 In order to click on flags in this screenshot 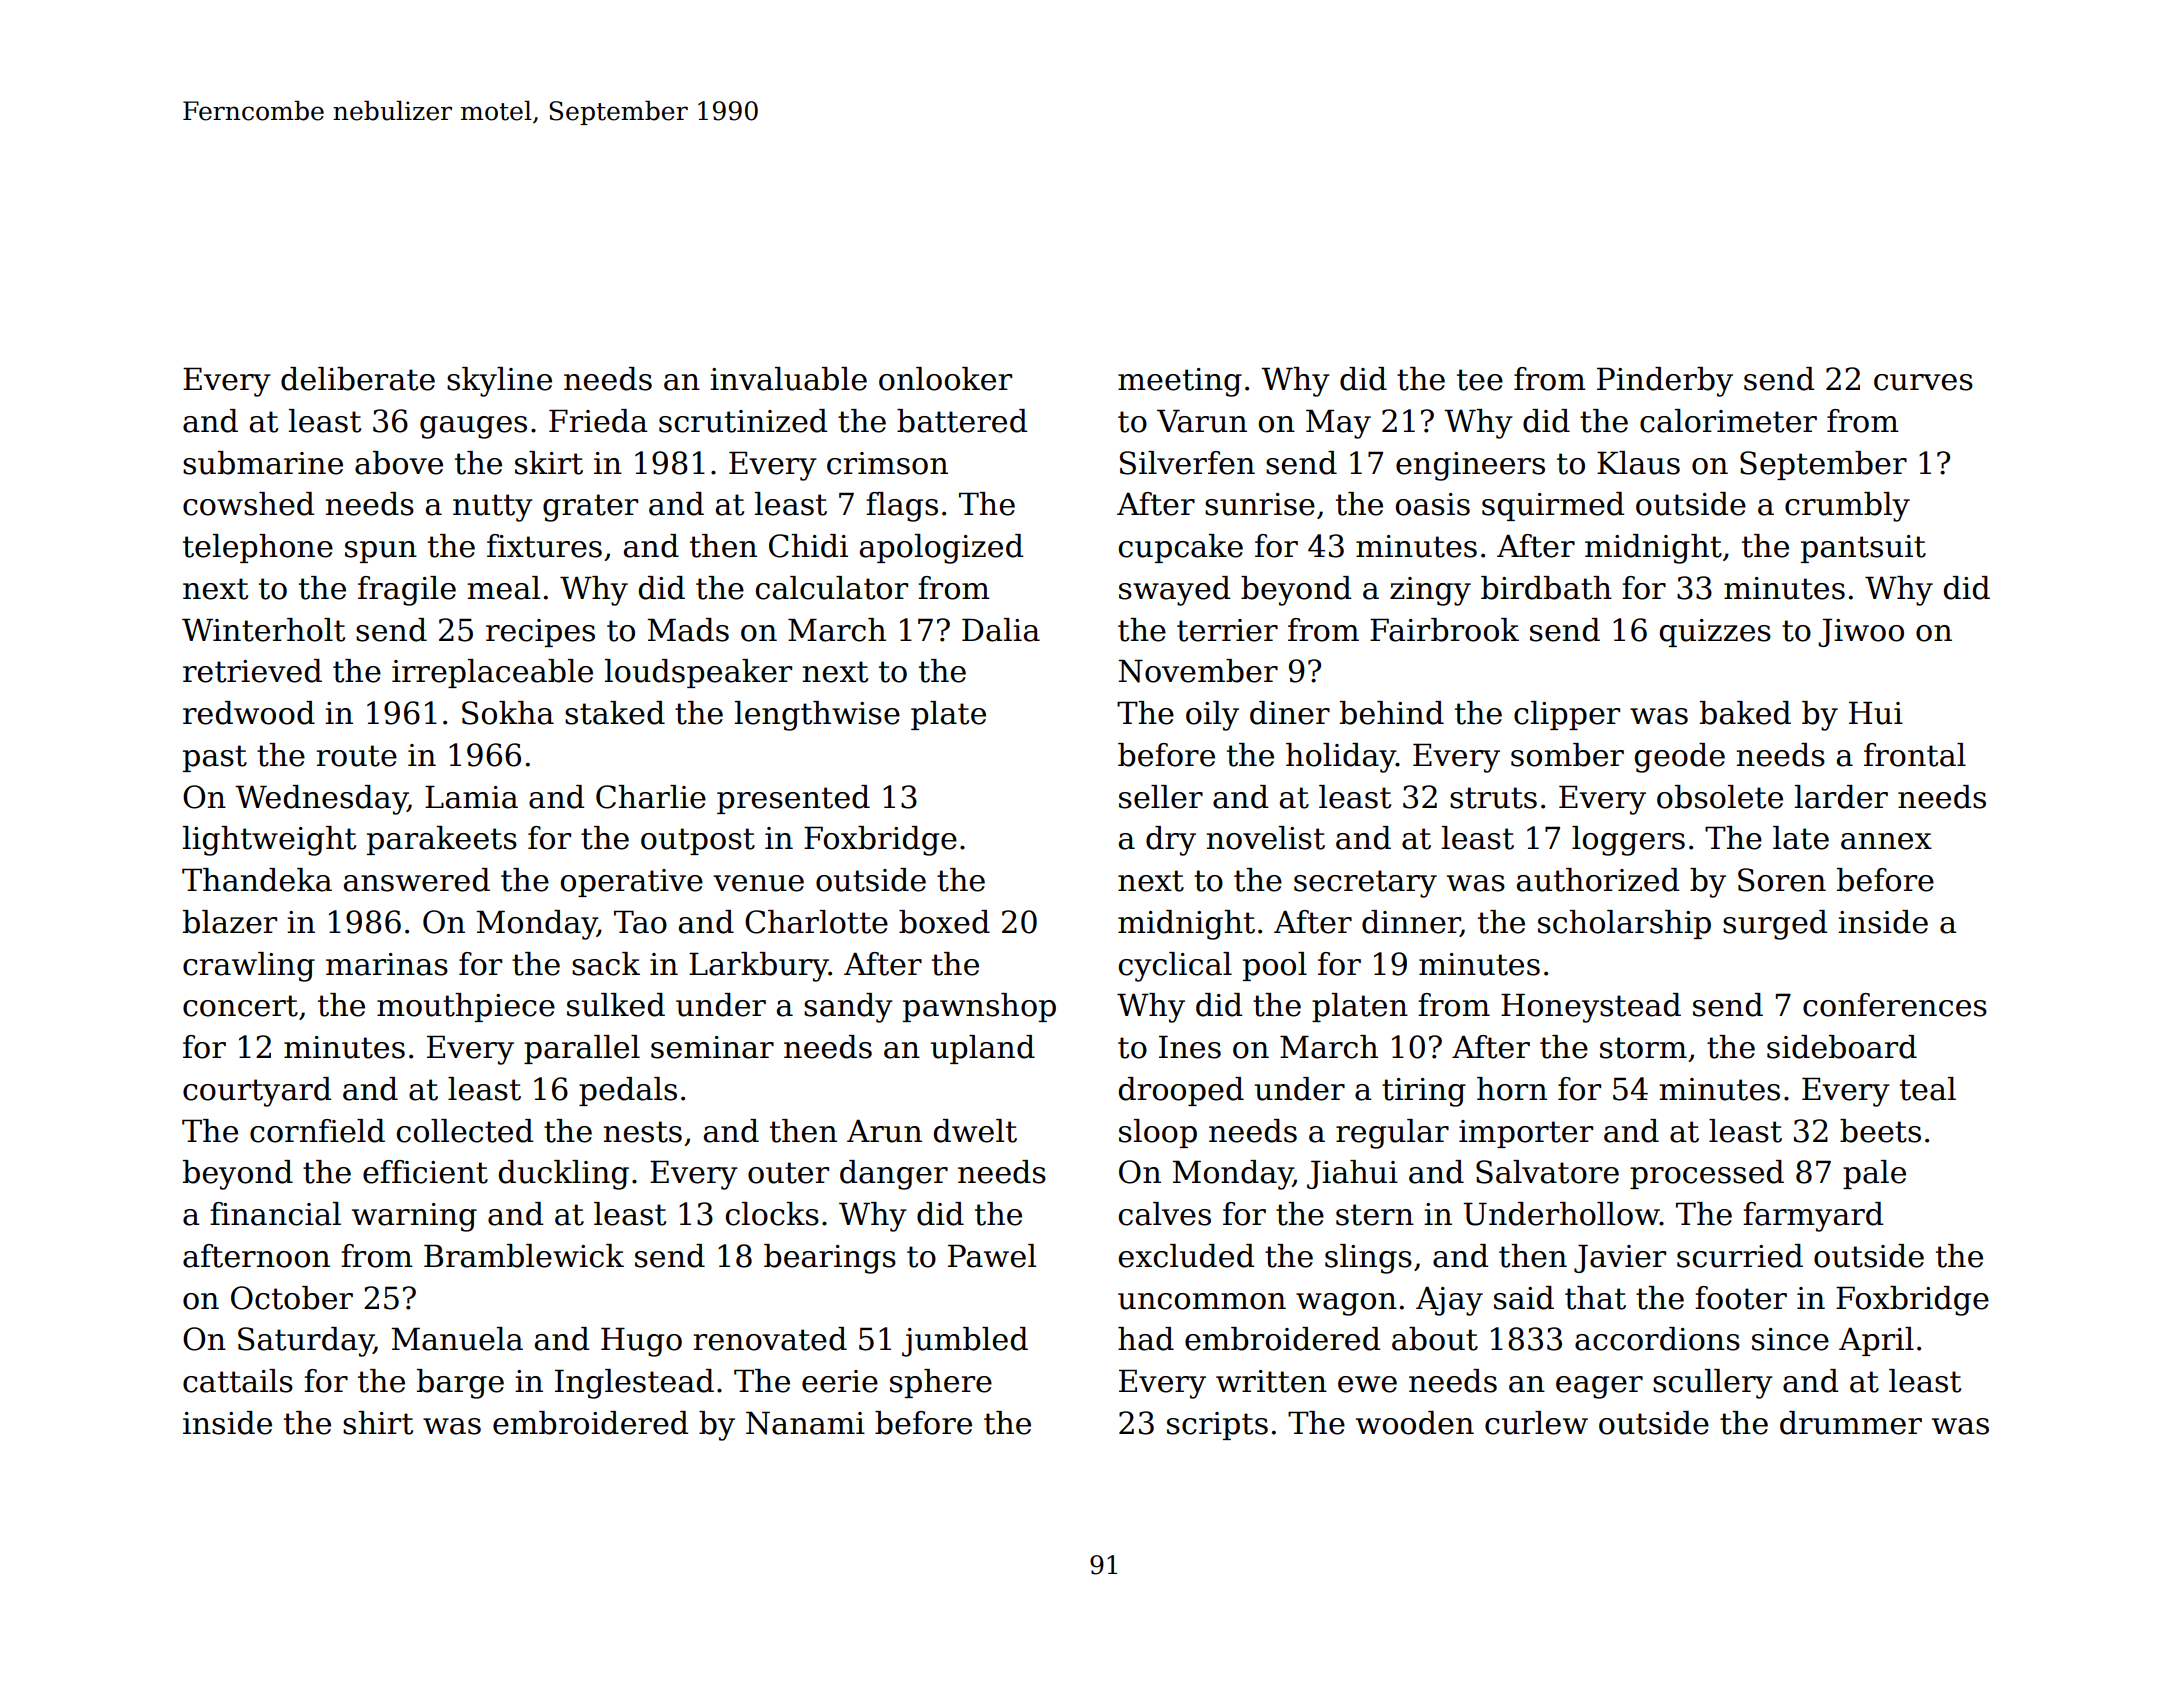, I will do `click(902, 507)`.
